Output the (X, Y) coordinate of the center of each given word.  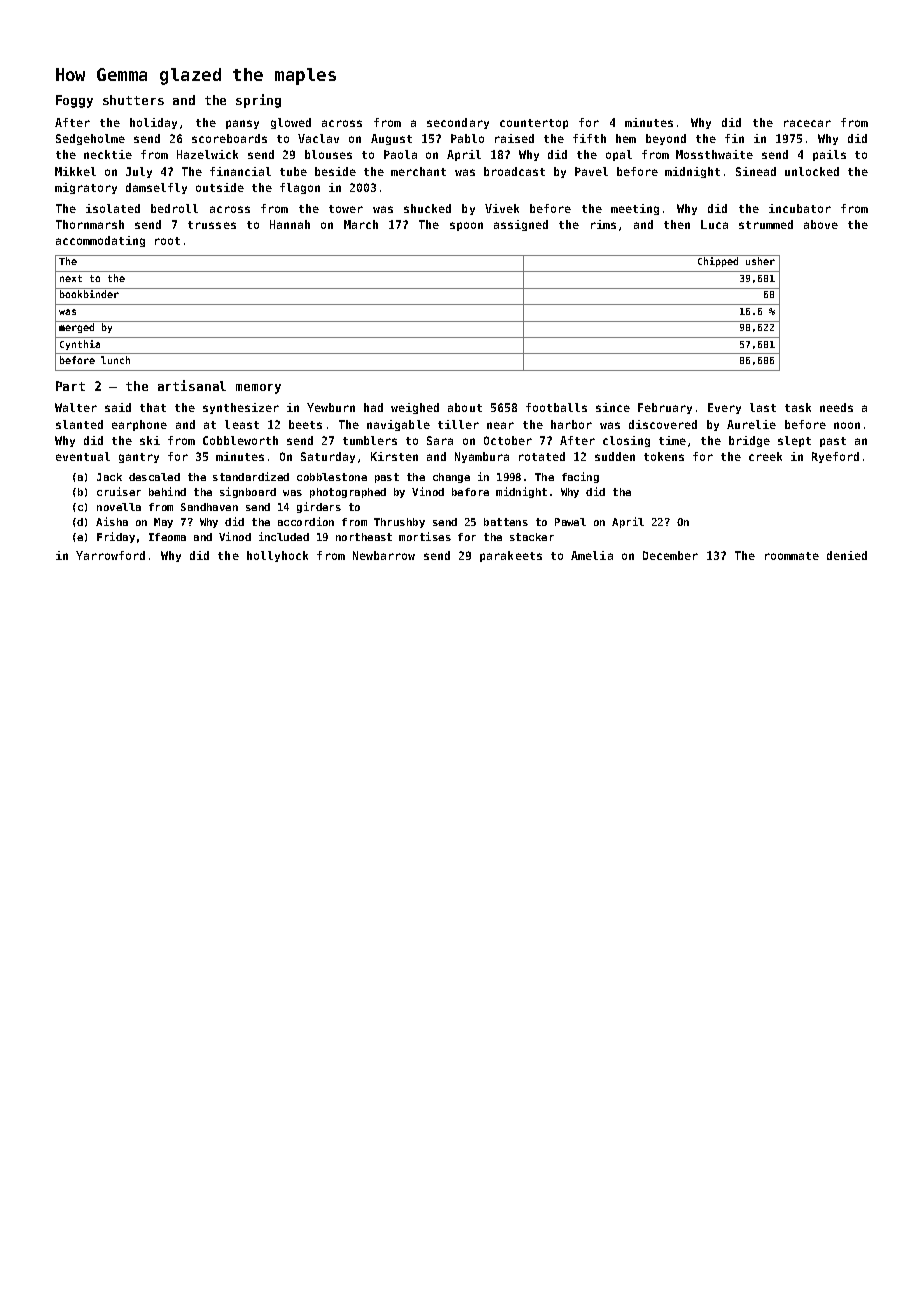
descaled (154, 477)
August (391, 139)
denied (847, 555)
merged (76, 328)
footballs (556, 407)
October (508, 440)
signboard (248, 492)
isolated (113, 208)
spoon (466, 226)
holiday (153, 123)
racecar (807, 123)
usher (760, 261)
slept (794, 441)
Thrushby (399, 523)
